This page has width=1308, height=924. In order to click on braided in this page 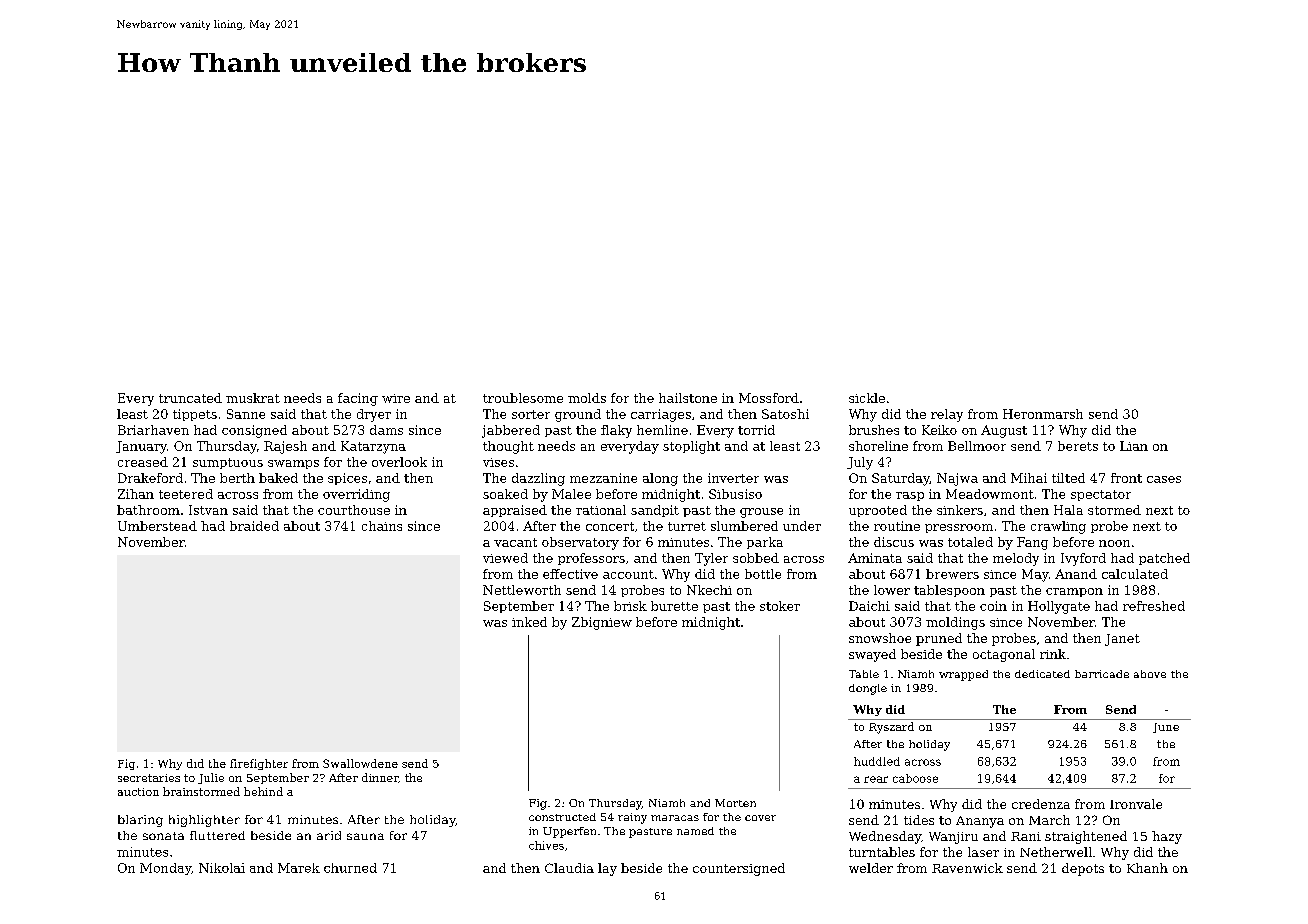, I will do `click(254, 526)`.
